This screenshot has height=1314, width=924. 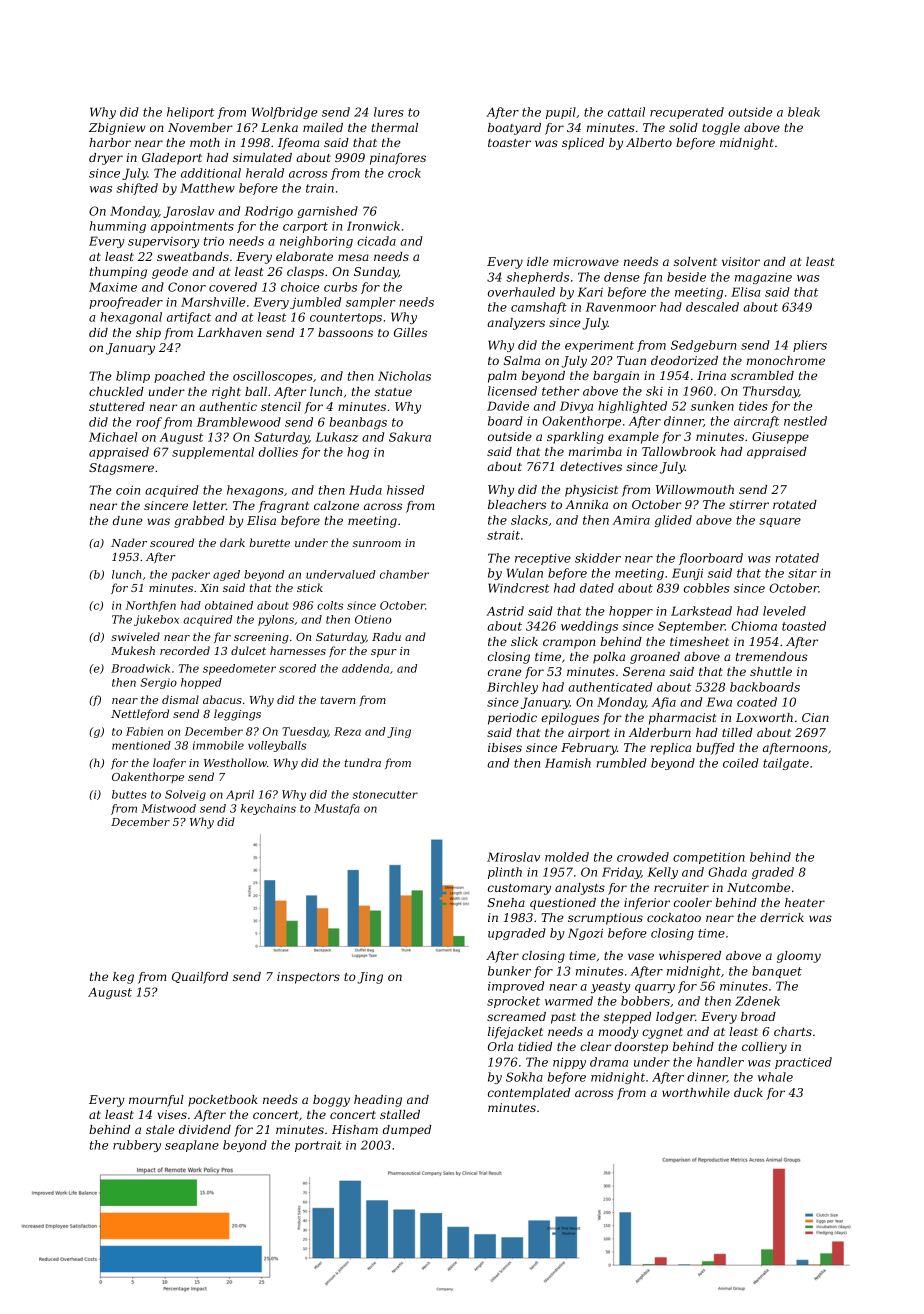 I want to click on rubbery, so click(x=137, y=1146).
